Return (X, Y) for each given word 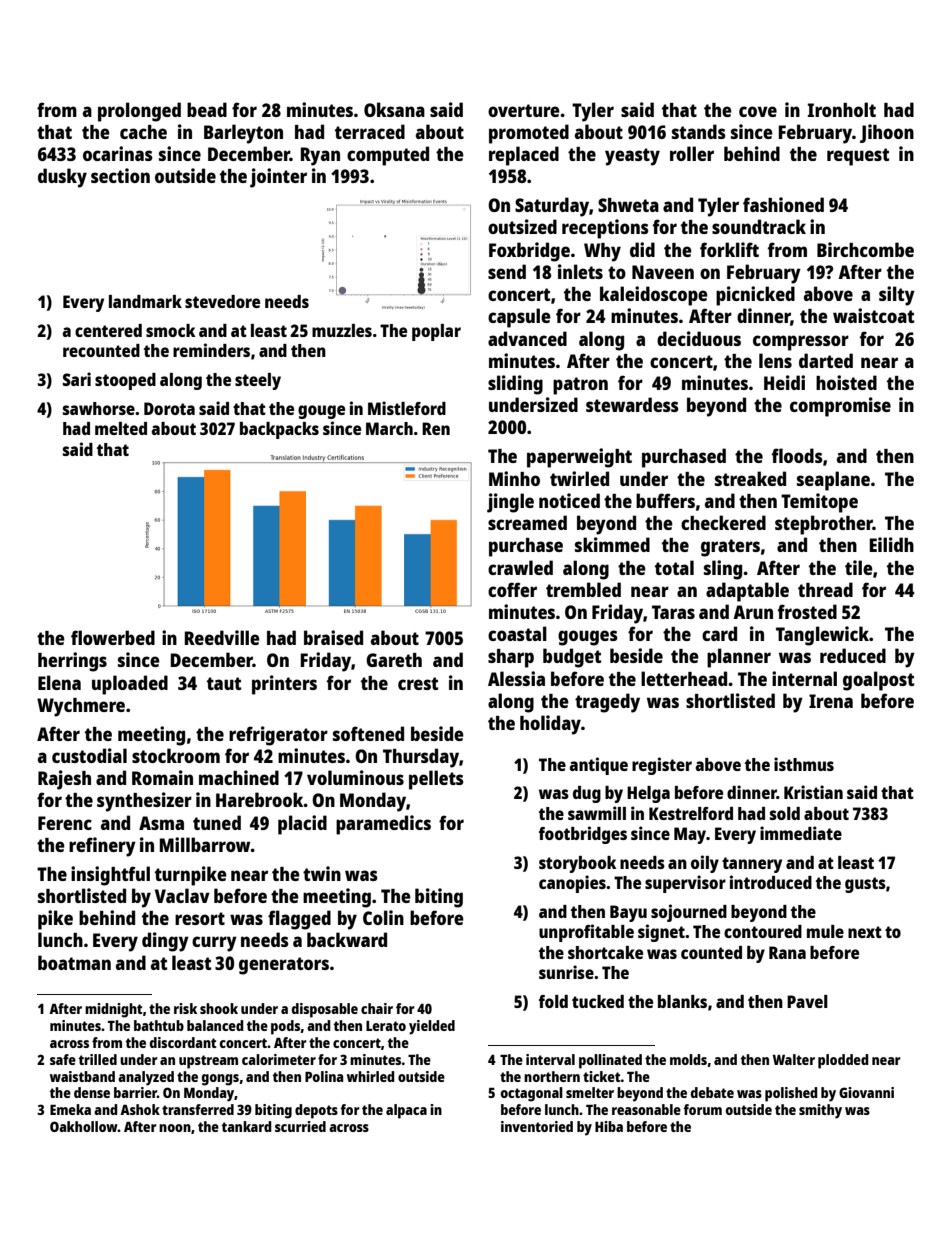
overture (524, 110)
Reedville (222, 637)
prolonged (139, 112)
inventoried (537, 1126)
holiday (550, 725)
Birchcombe (865, 249)
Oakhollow (84, 1126)
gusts (865, 885)
